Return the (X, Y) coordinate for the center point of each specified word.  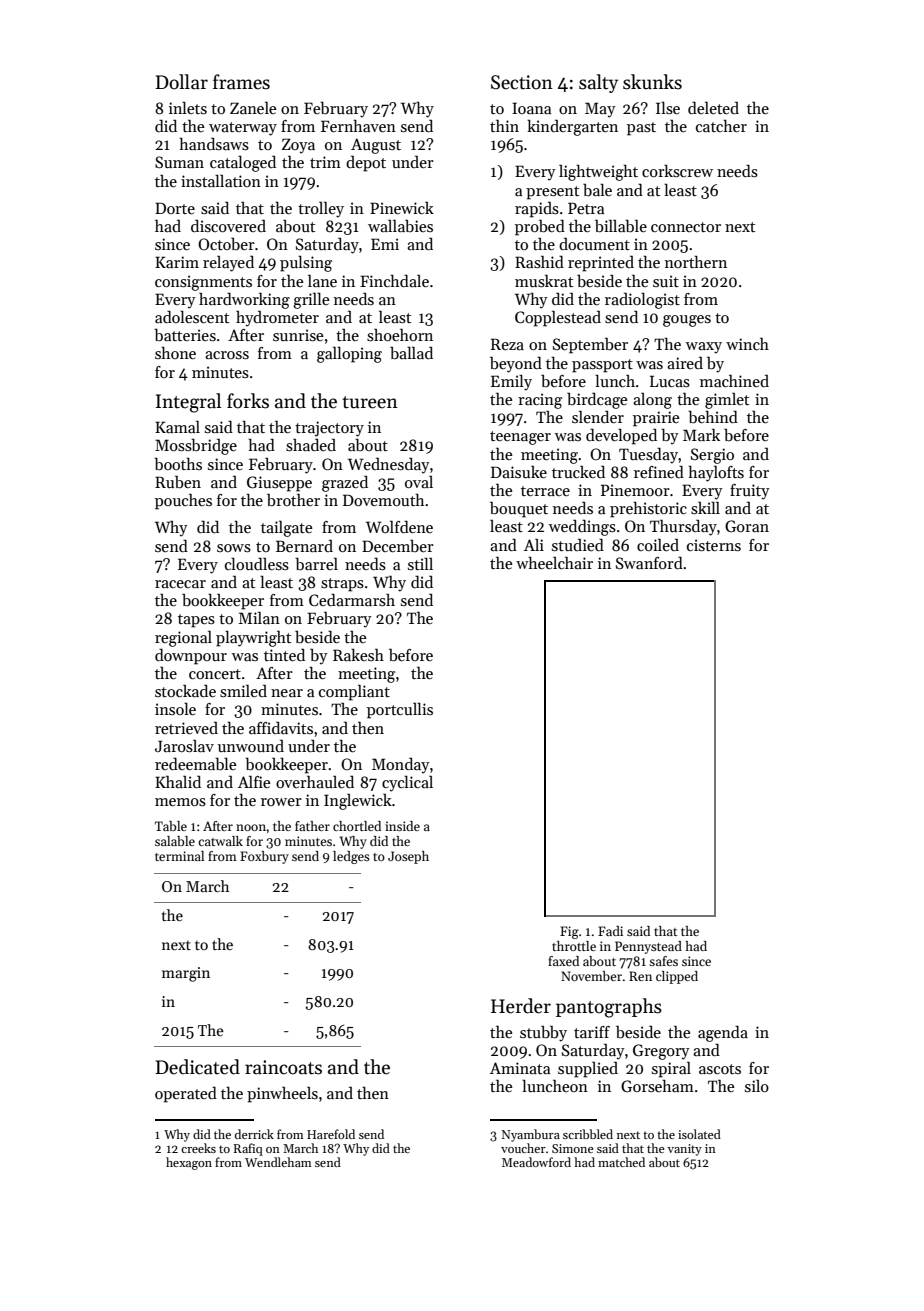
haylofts (716, 474)
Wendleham (278, 1162)
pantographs (609, 1008)
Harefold (331, 1134)
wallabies (400, 225)
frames (241, 82)
